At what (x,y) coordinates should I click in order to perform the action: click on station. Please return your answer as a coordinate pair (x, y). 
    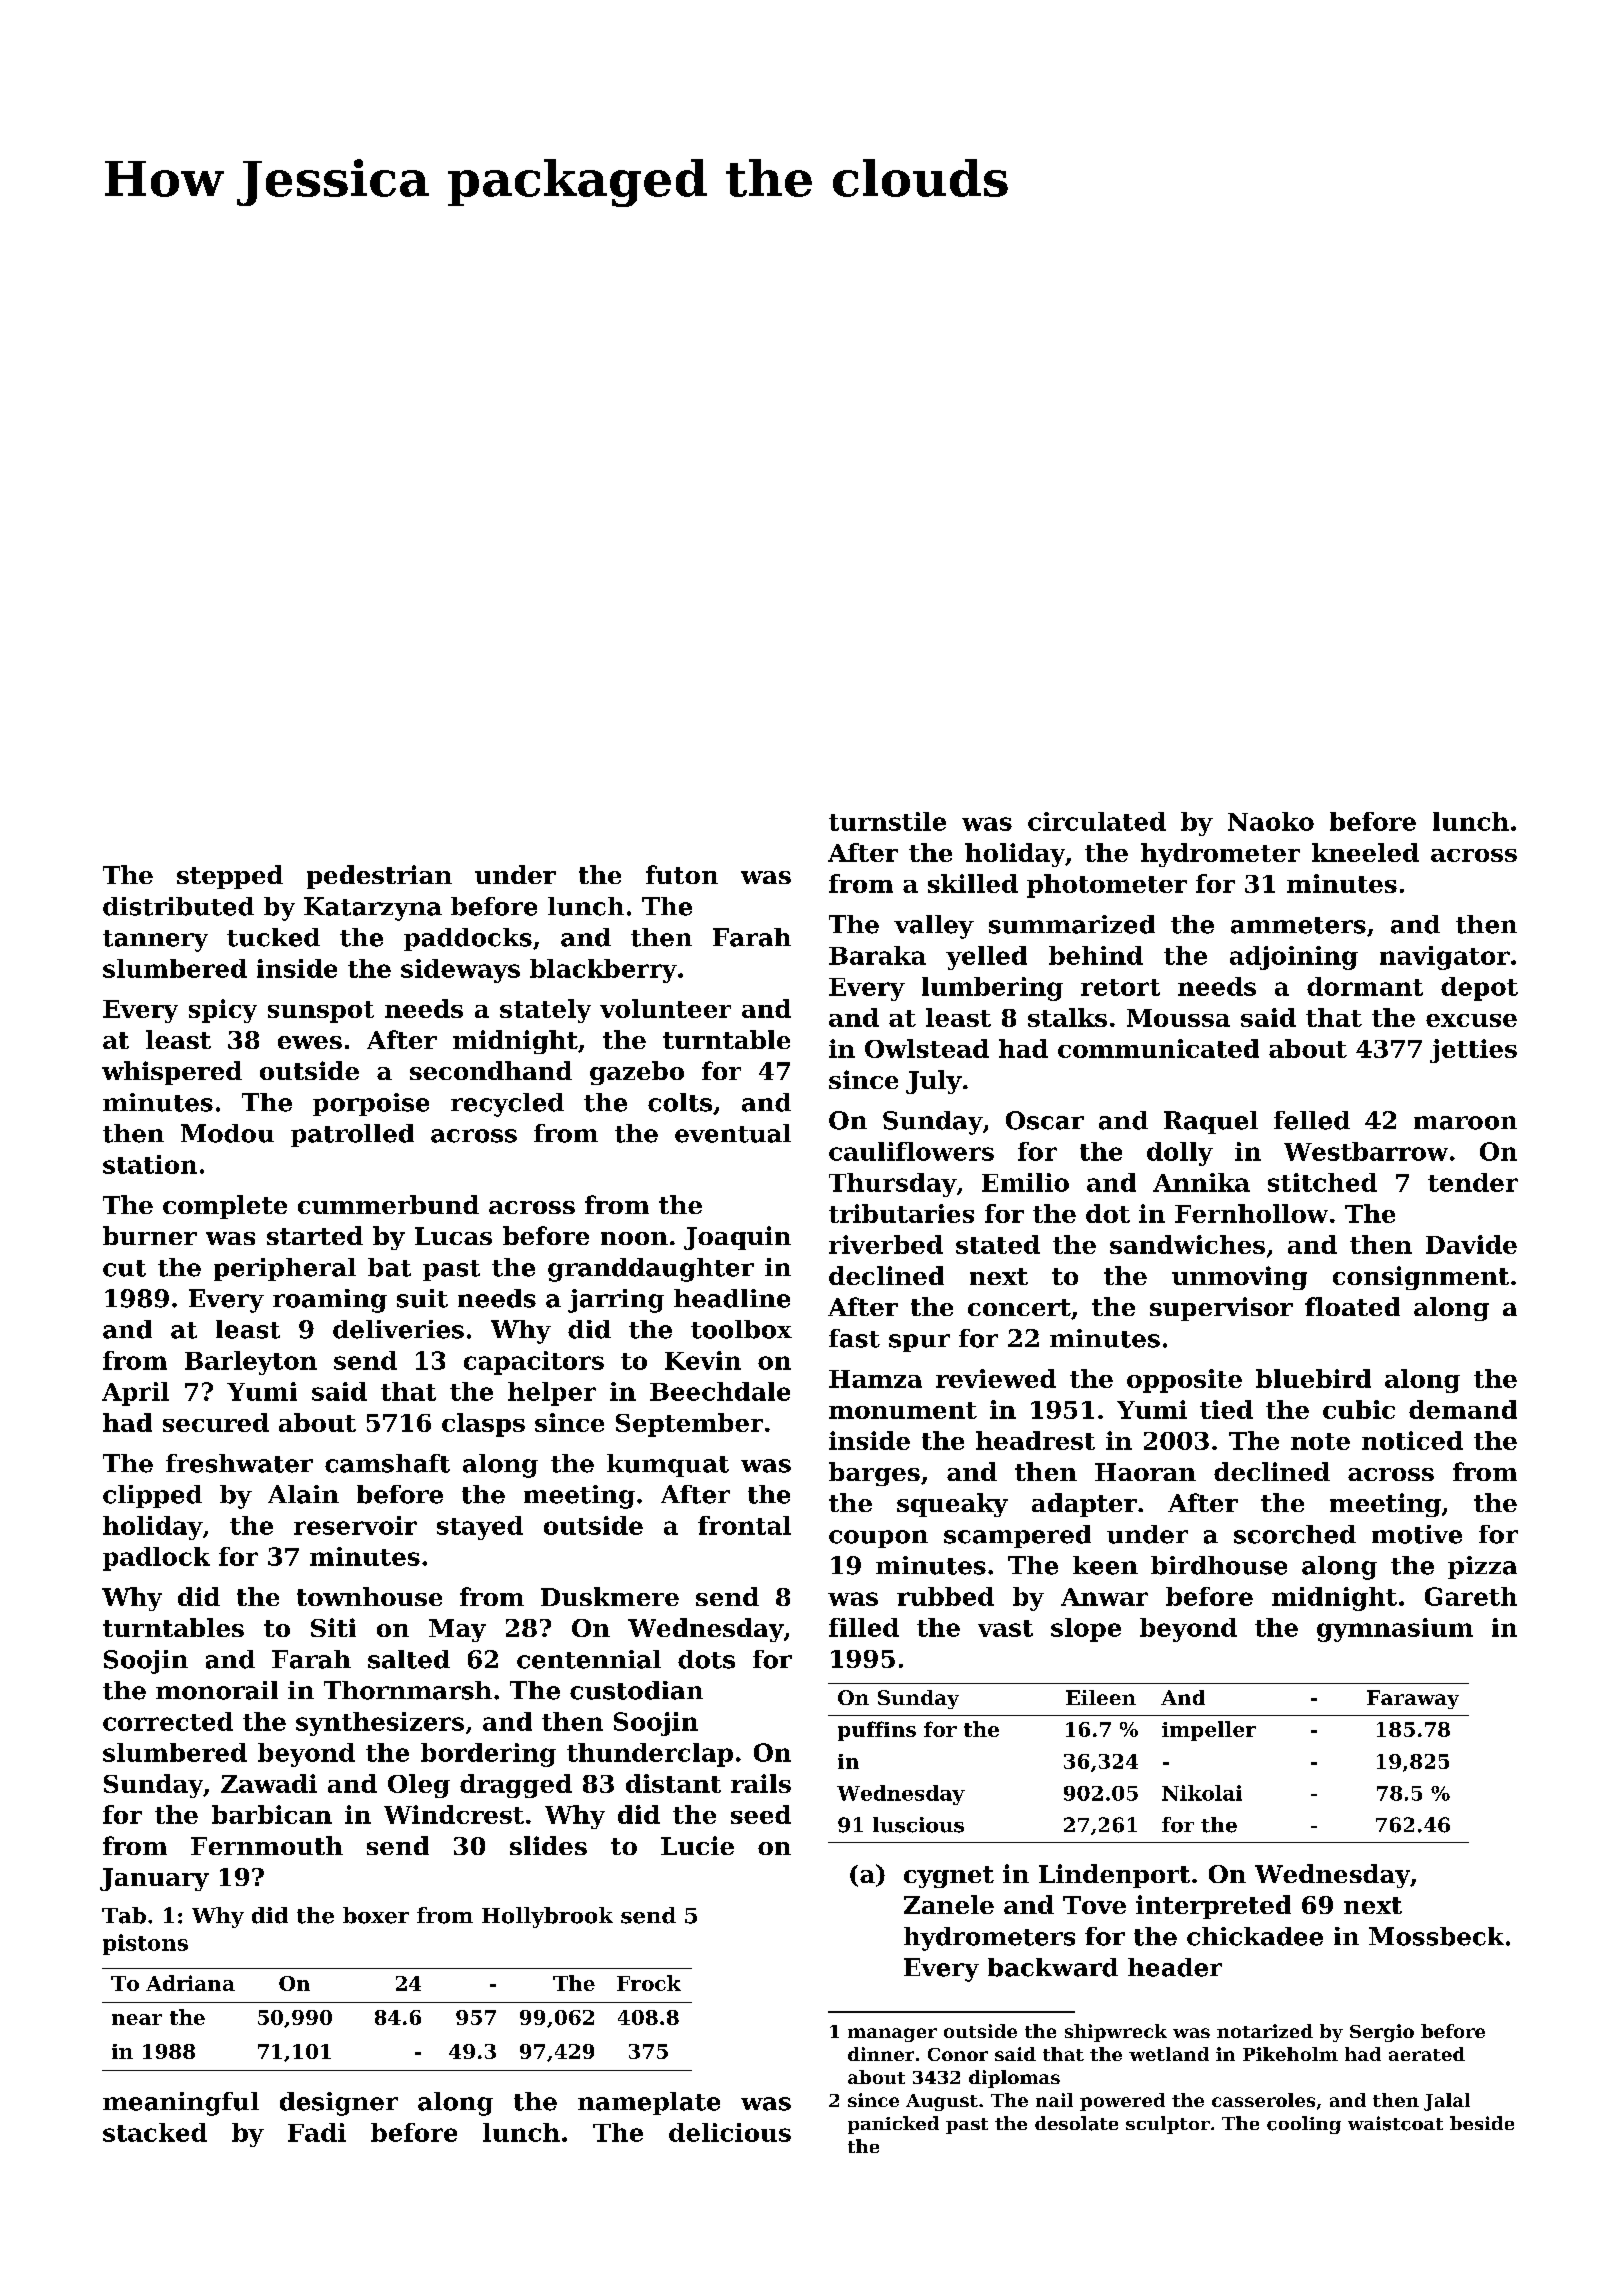
    Looking at the image, I should click on (150, 1164).
